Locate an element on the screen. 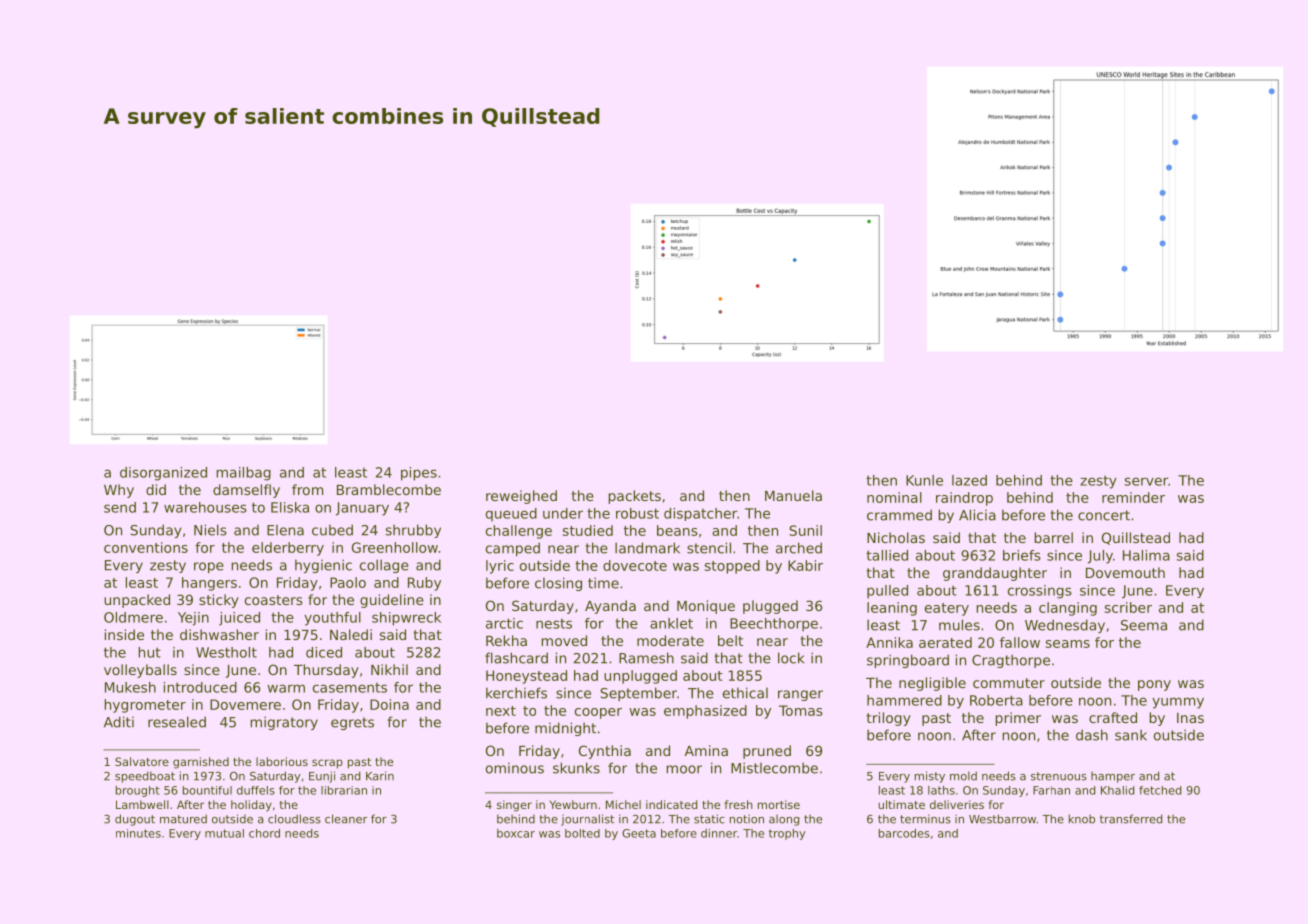  pipes is located at coordinates (419, 474).
